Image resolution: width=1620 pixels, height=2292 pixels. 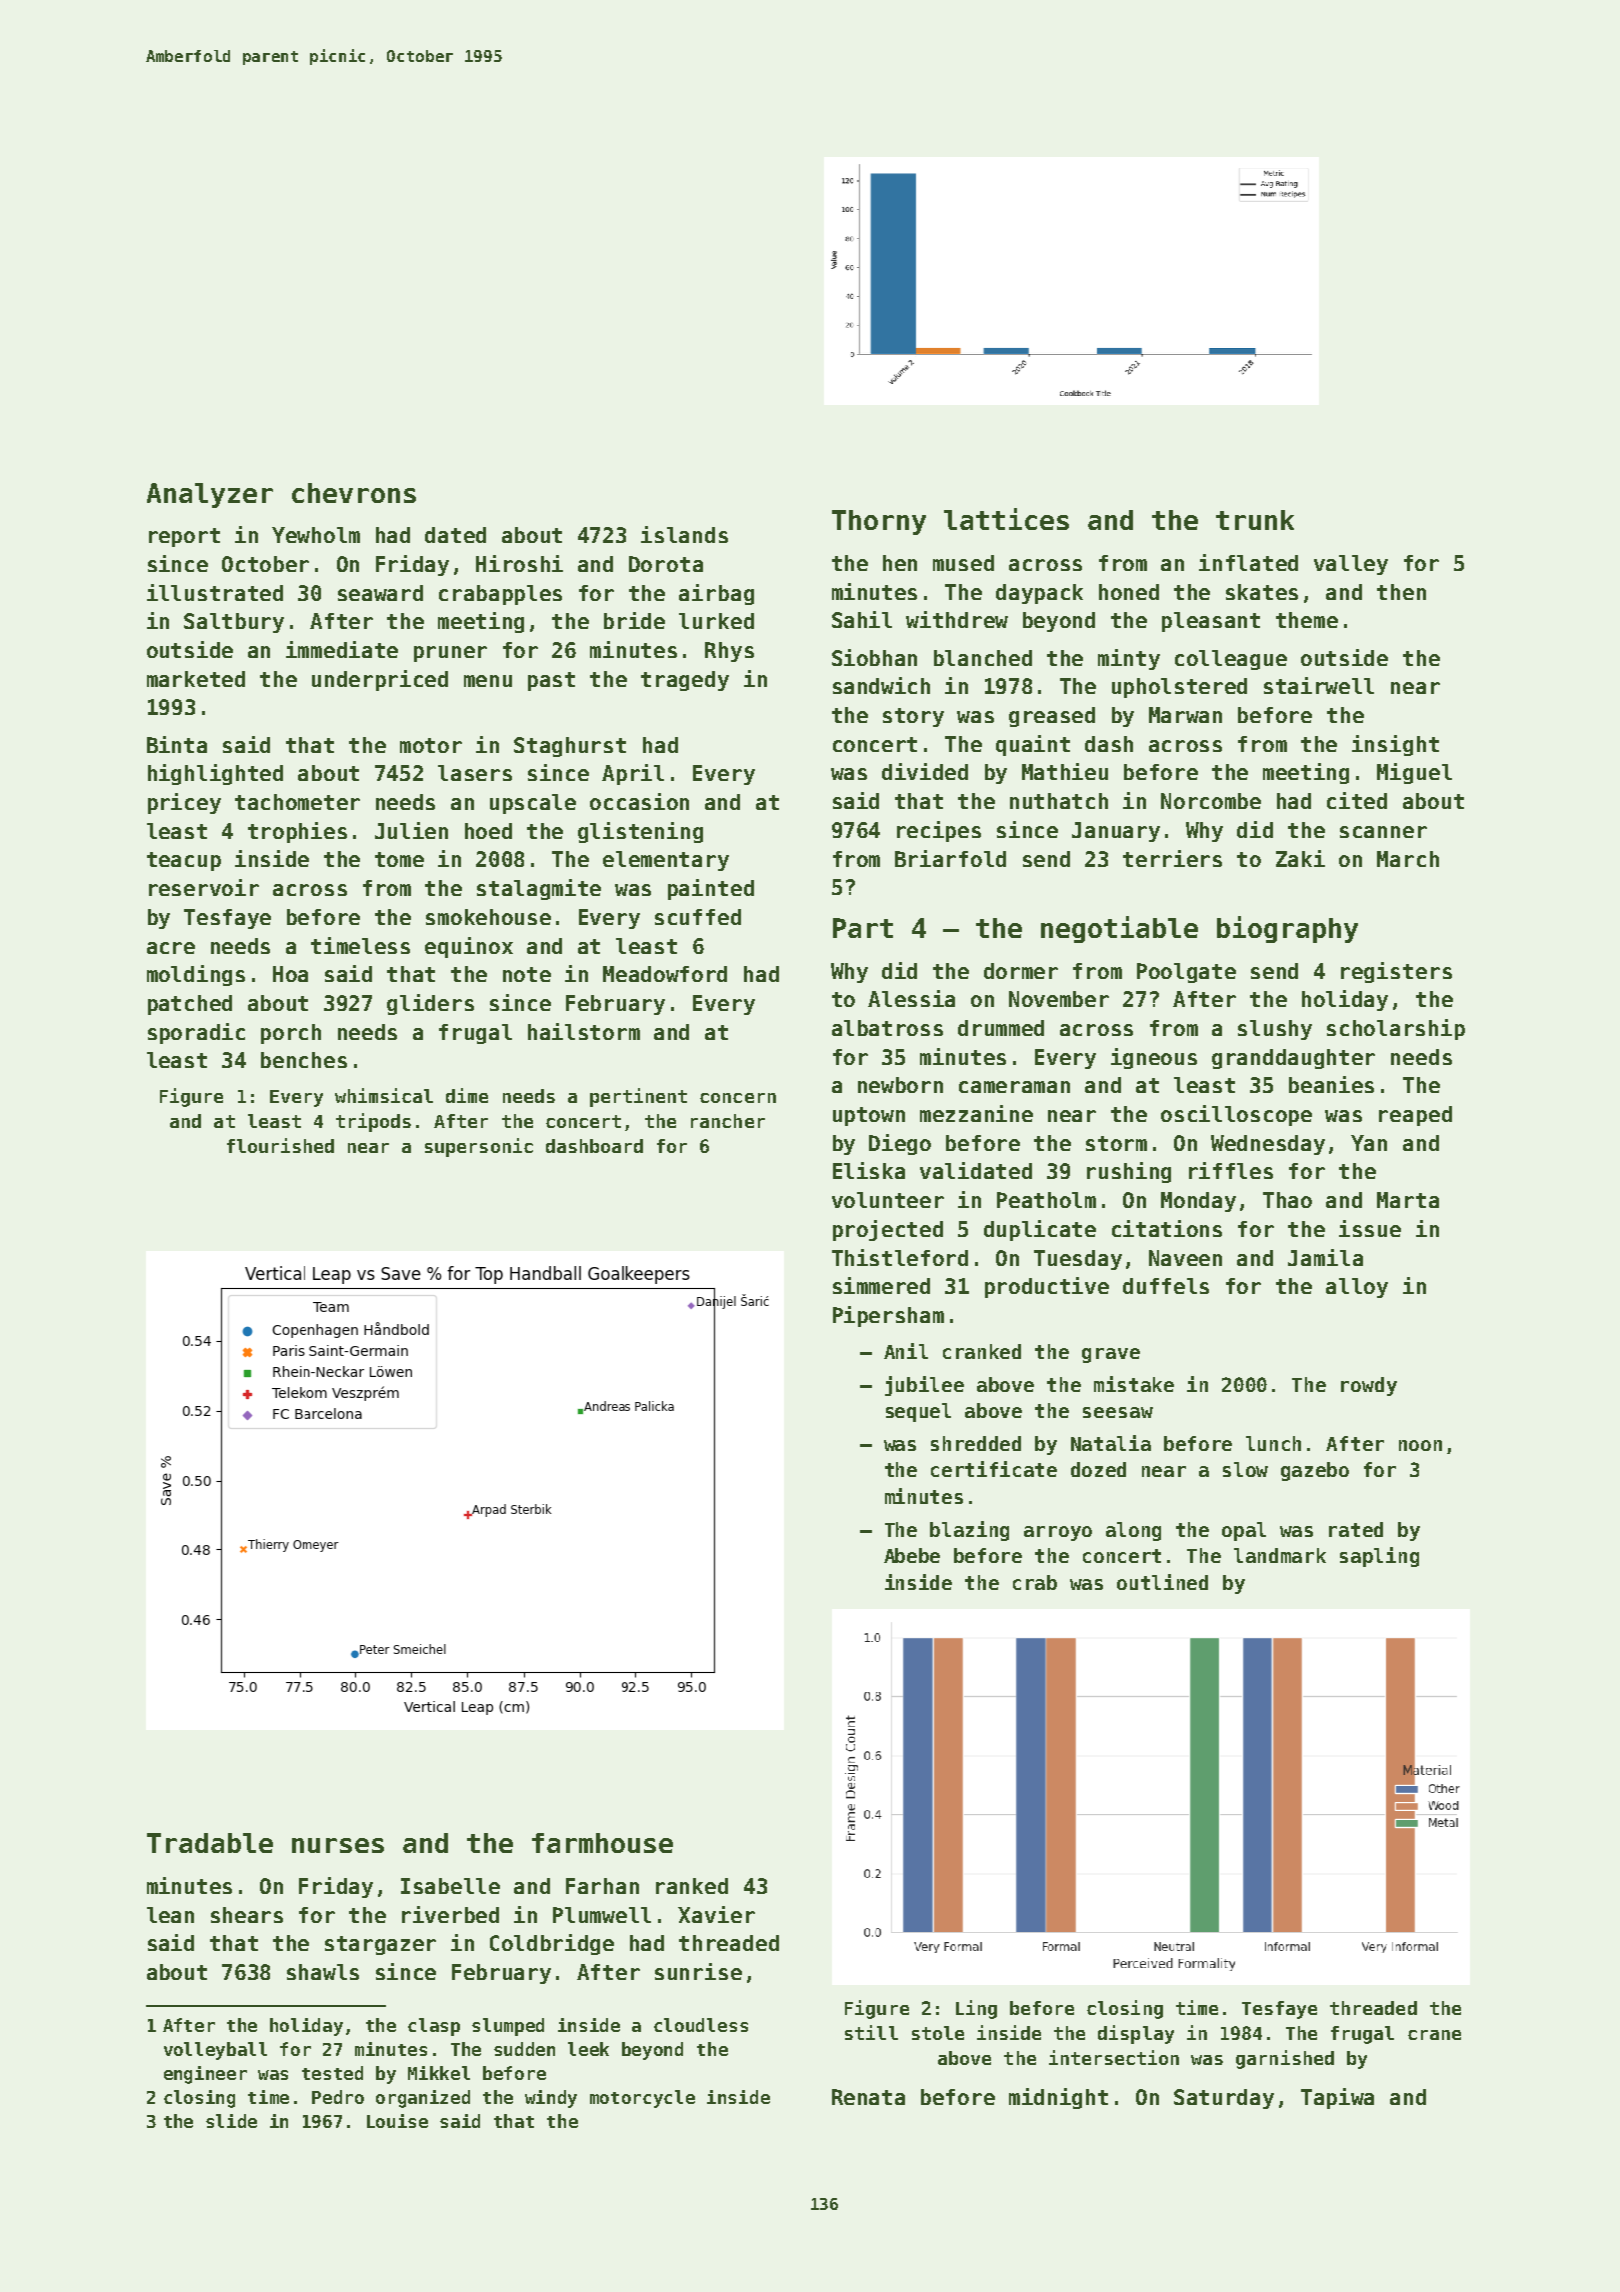 I want to click on bride, so click(x=634, y=620).
